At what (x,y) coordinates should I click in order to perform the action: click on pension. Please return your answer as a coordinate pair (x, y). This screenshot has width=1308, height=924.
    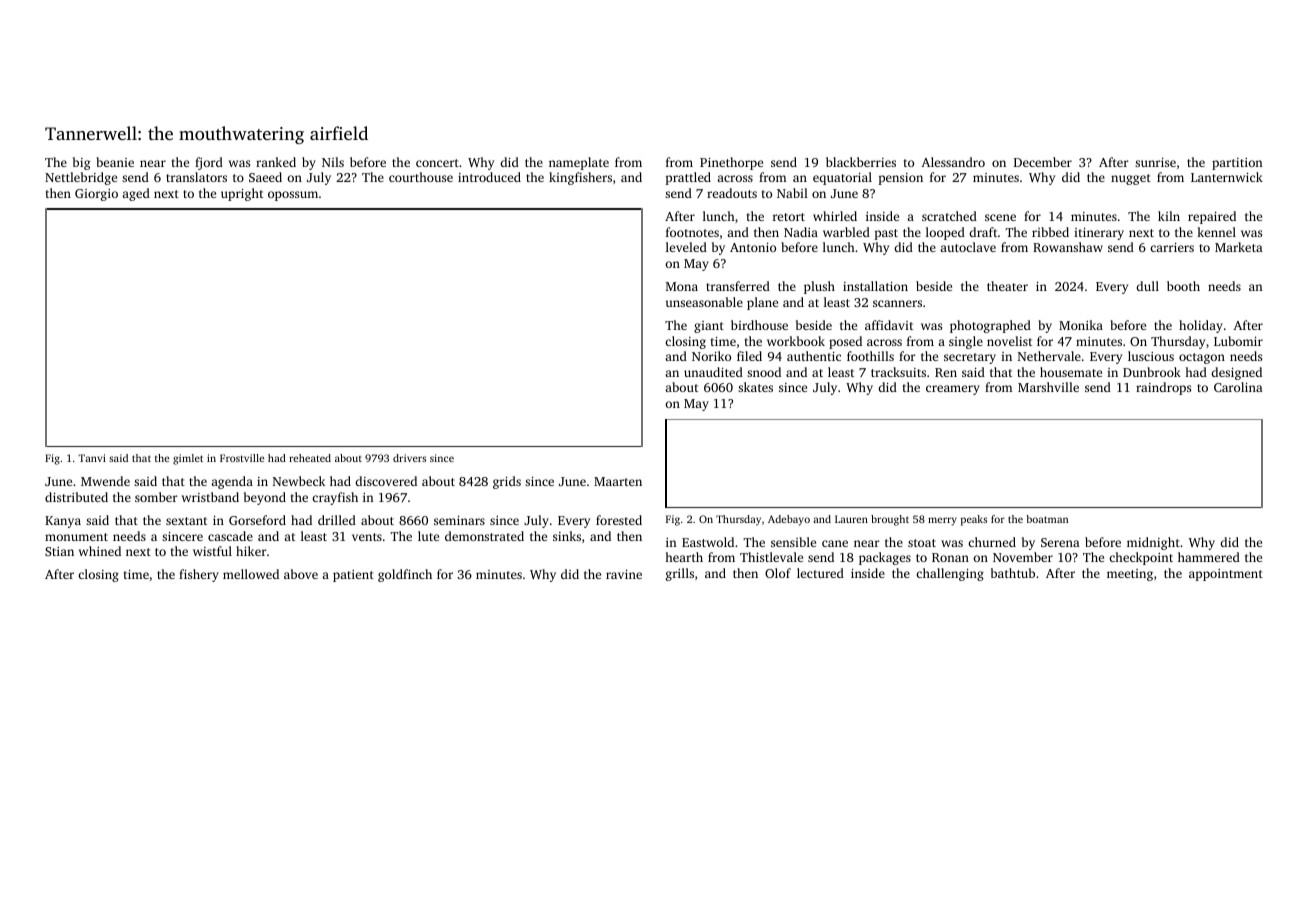
    Looking at the image, I should click on (900, 179).
